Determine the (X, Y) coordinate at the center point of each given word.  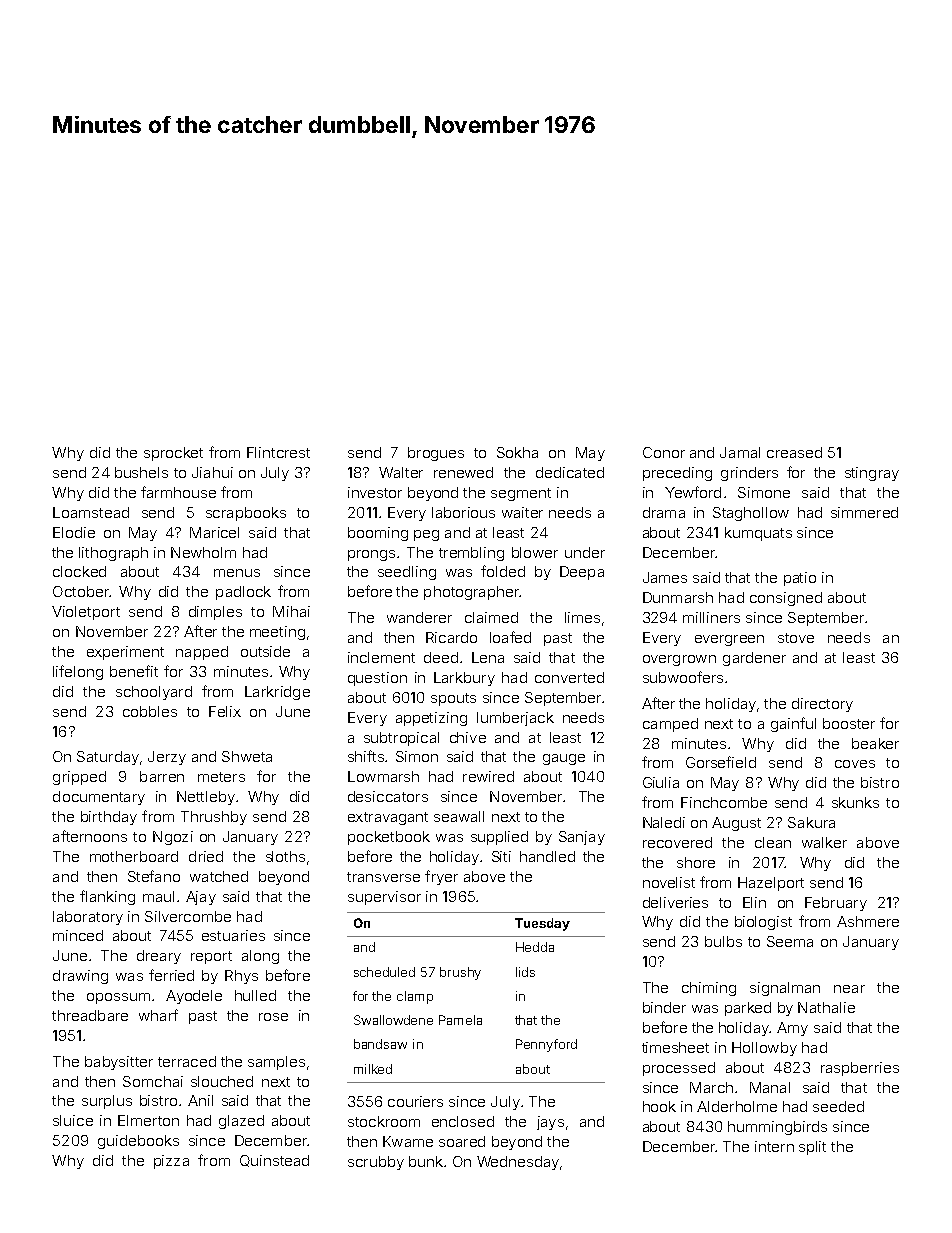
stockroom (384, 1121)
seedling (407, 573)
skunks (855, 802)
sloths (285, 856)
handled (547, 856)
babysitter (119, 1063)
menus (237, 573)
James (665, 577)
